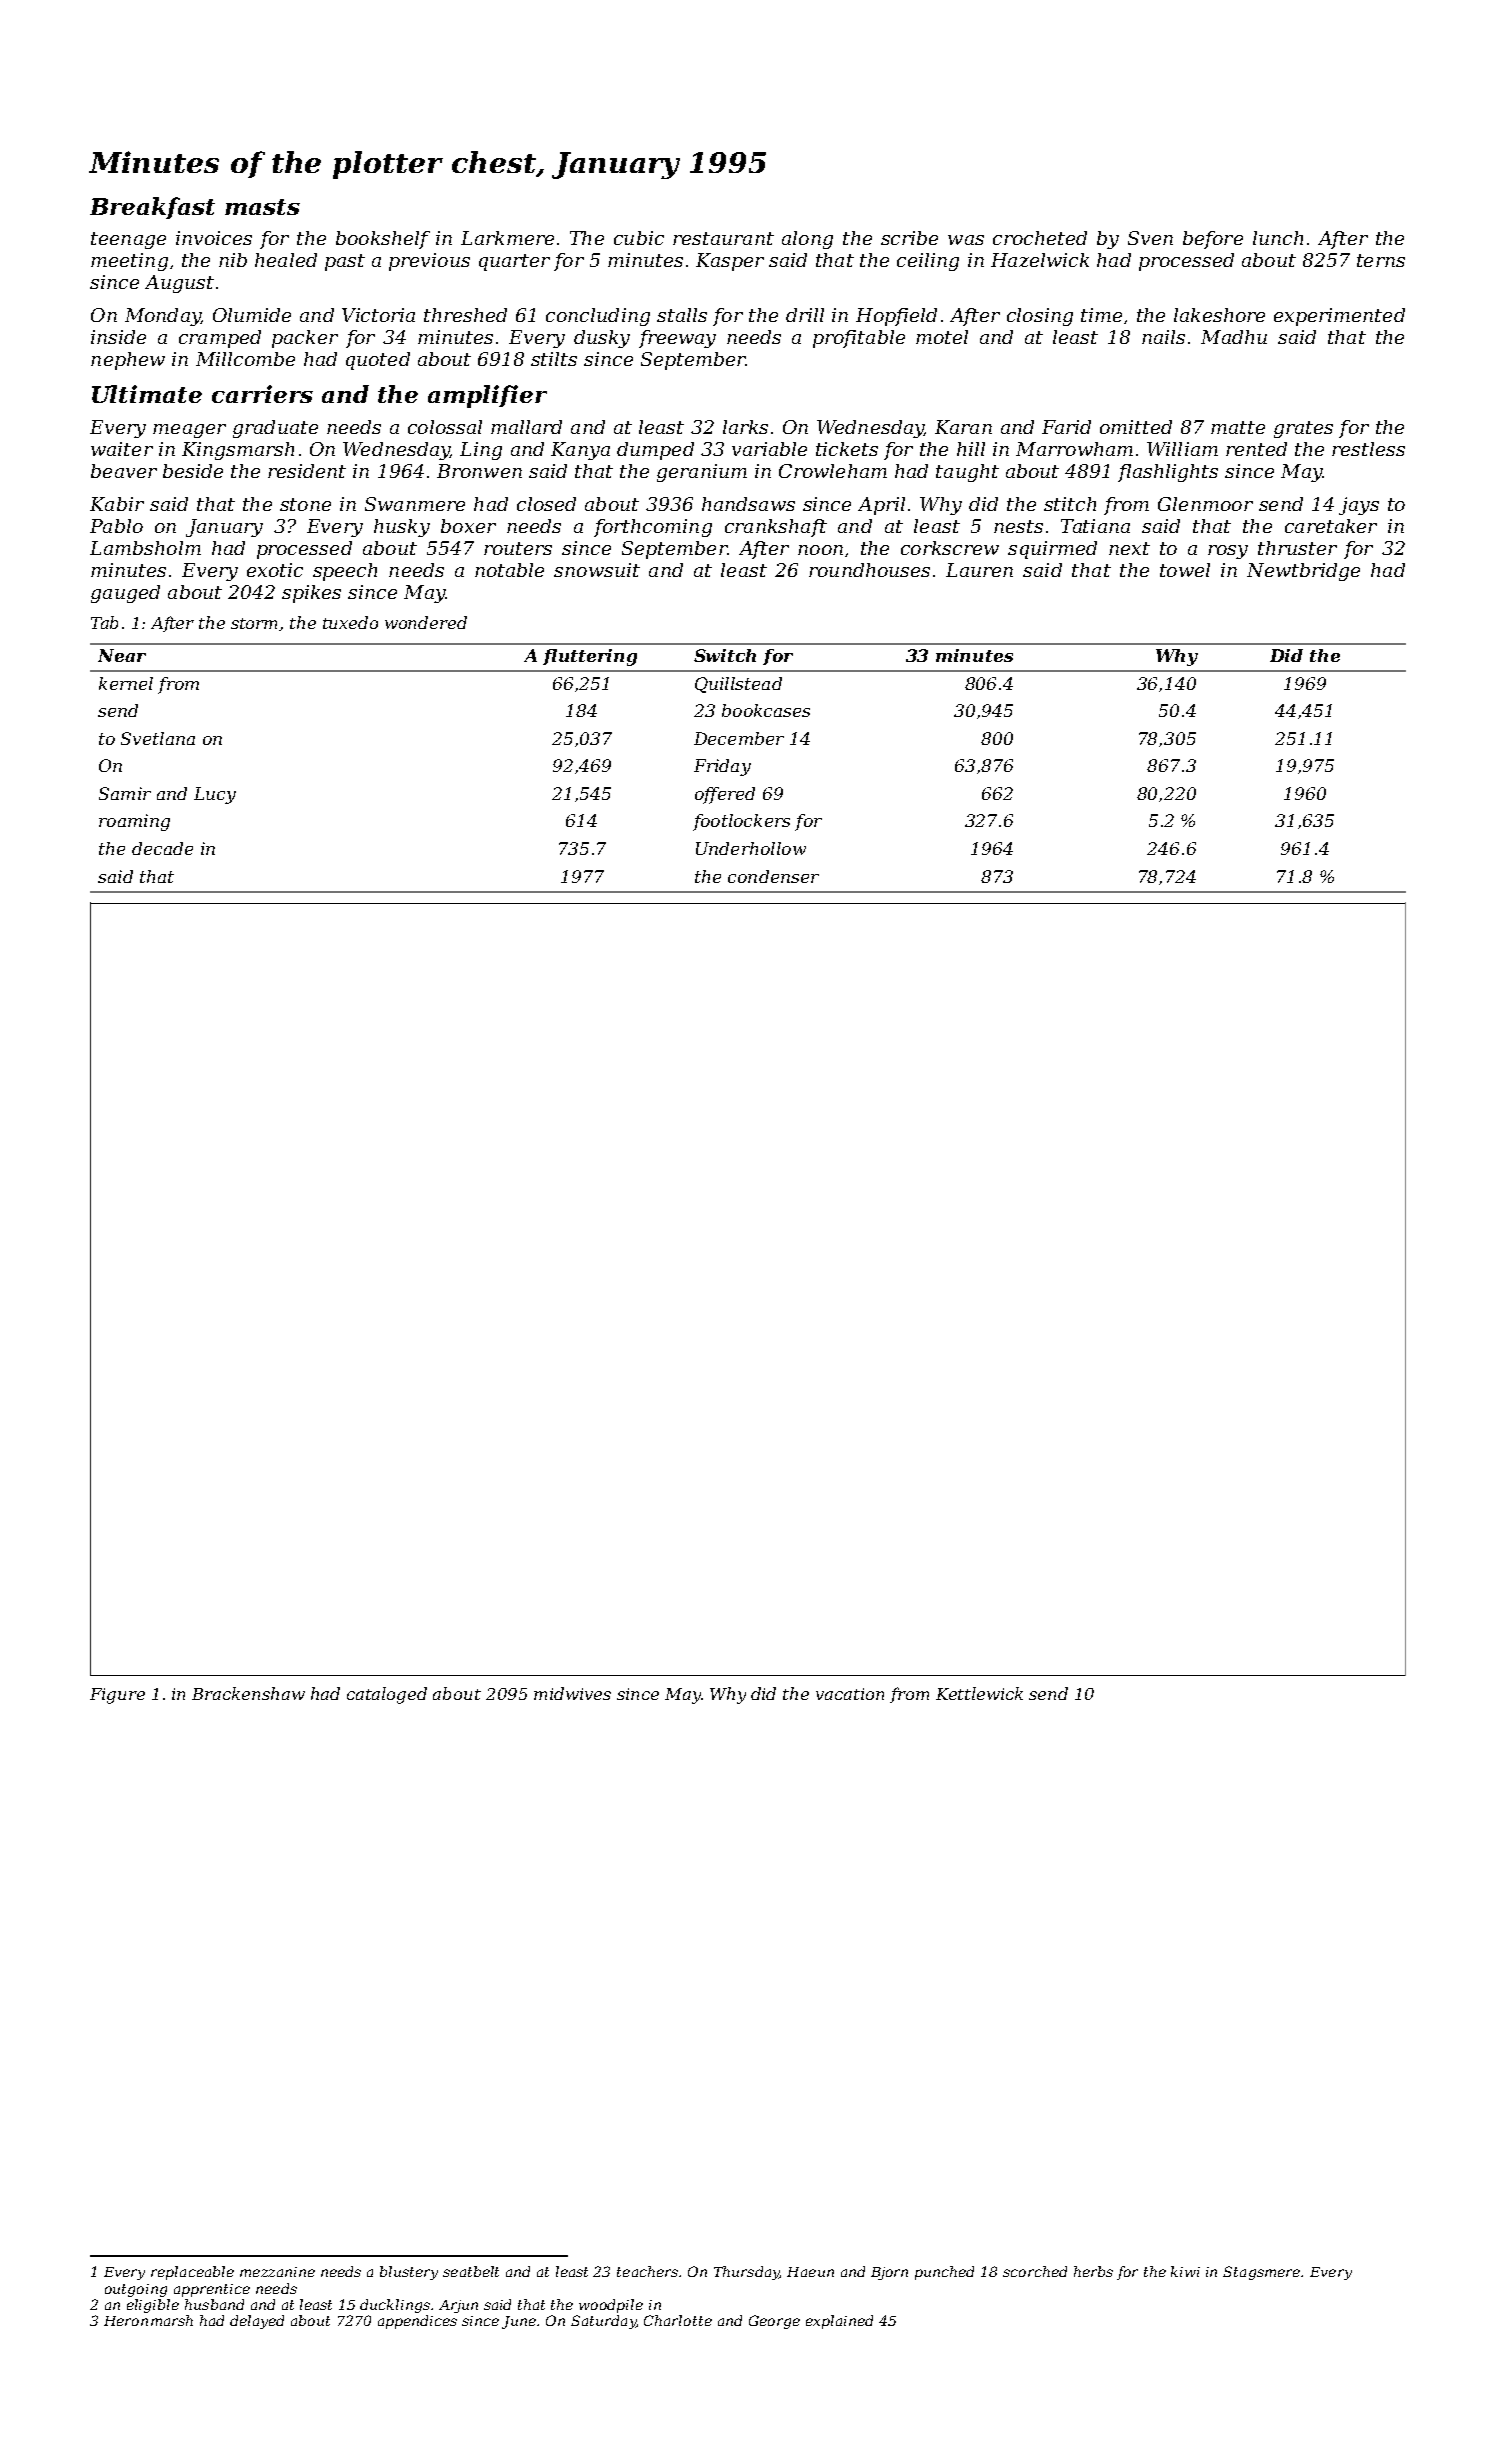  What do you see at coordinates (748, 504) in the screenshot?
I see `handsaws` at bounding box center [748, 504].
